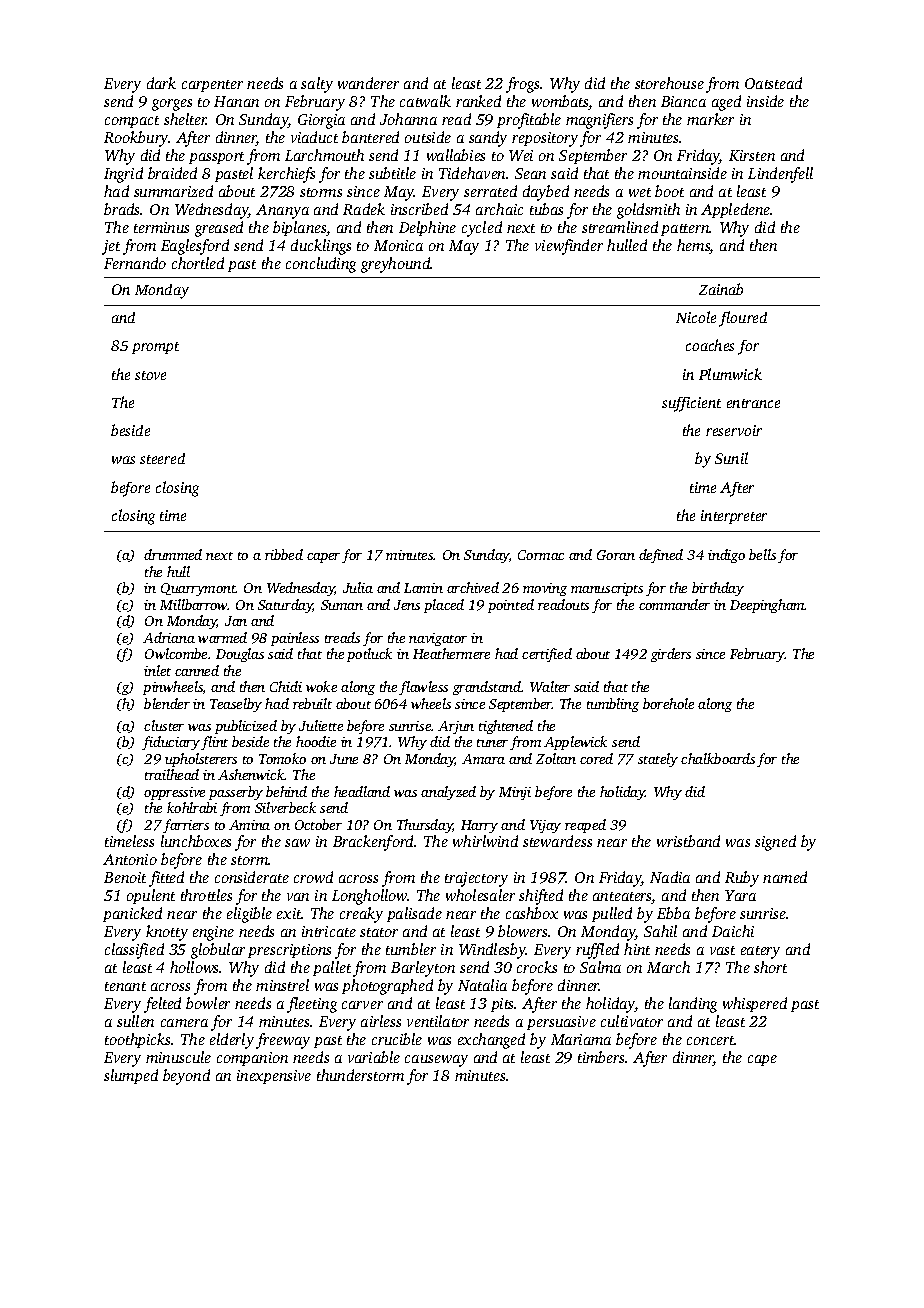  Describe the element at coordinates (483, 759) in the screenshot. I see `Amara` at that location.
